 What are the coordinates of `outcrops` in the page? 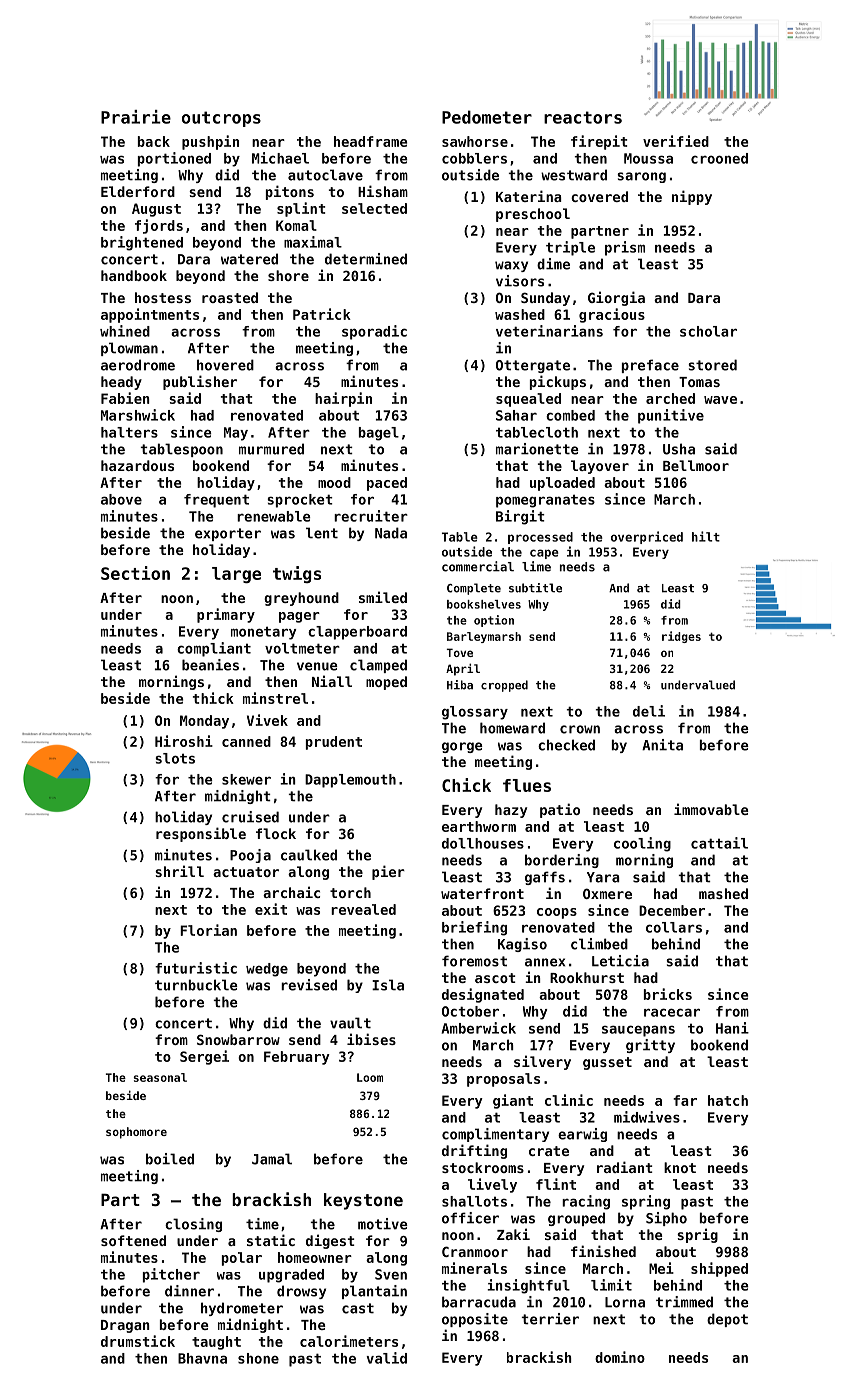 It's located at (221, 119).
